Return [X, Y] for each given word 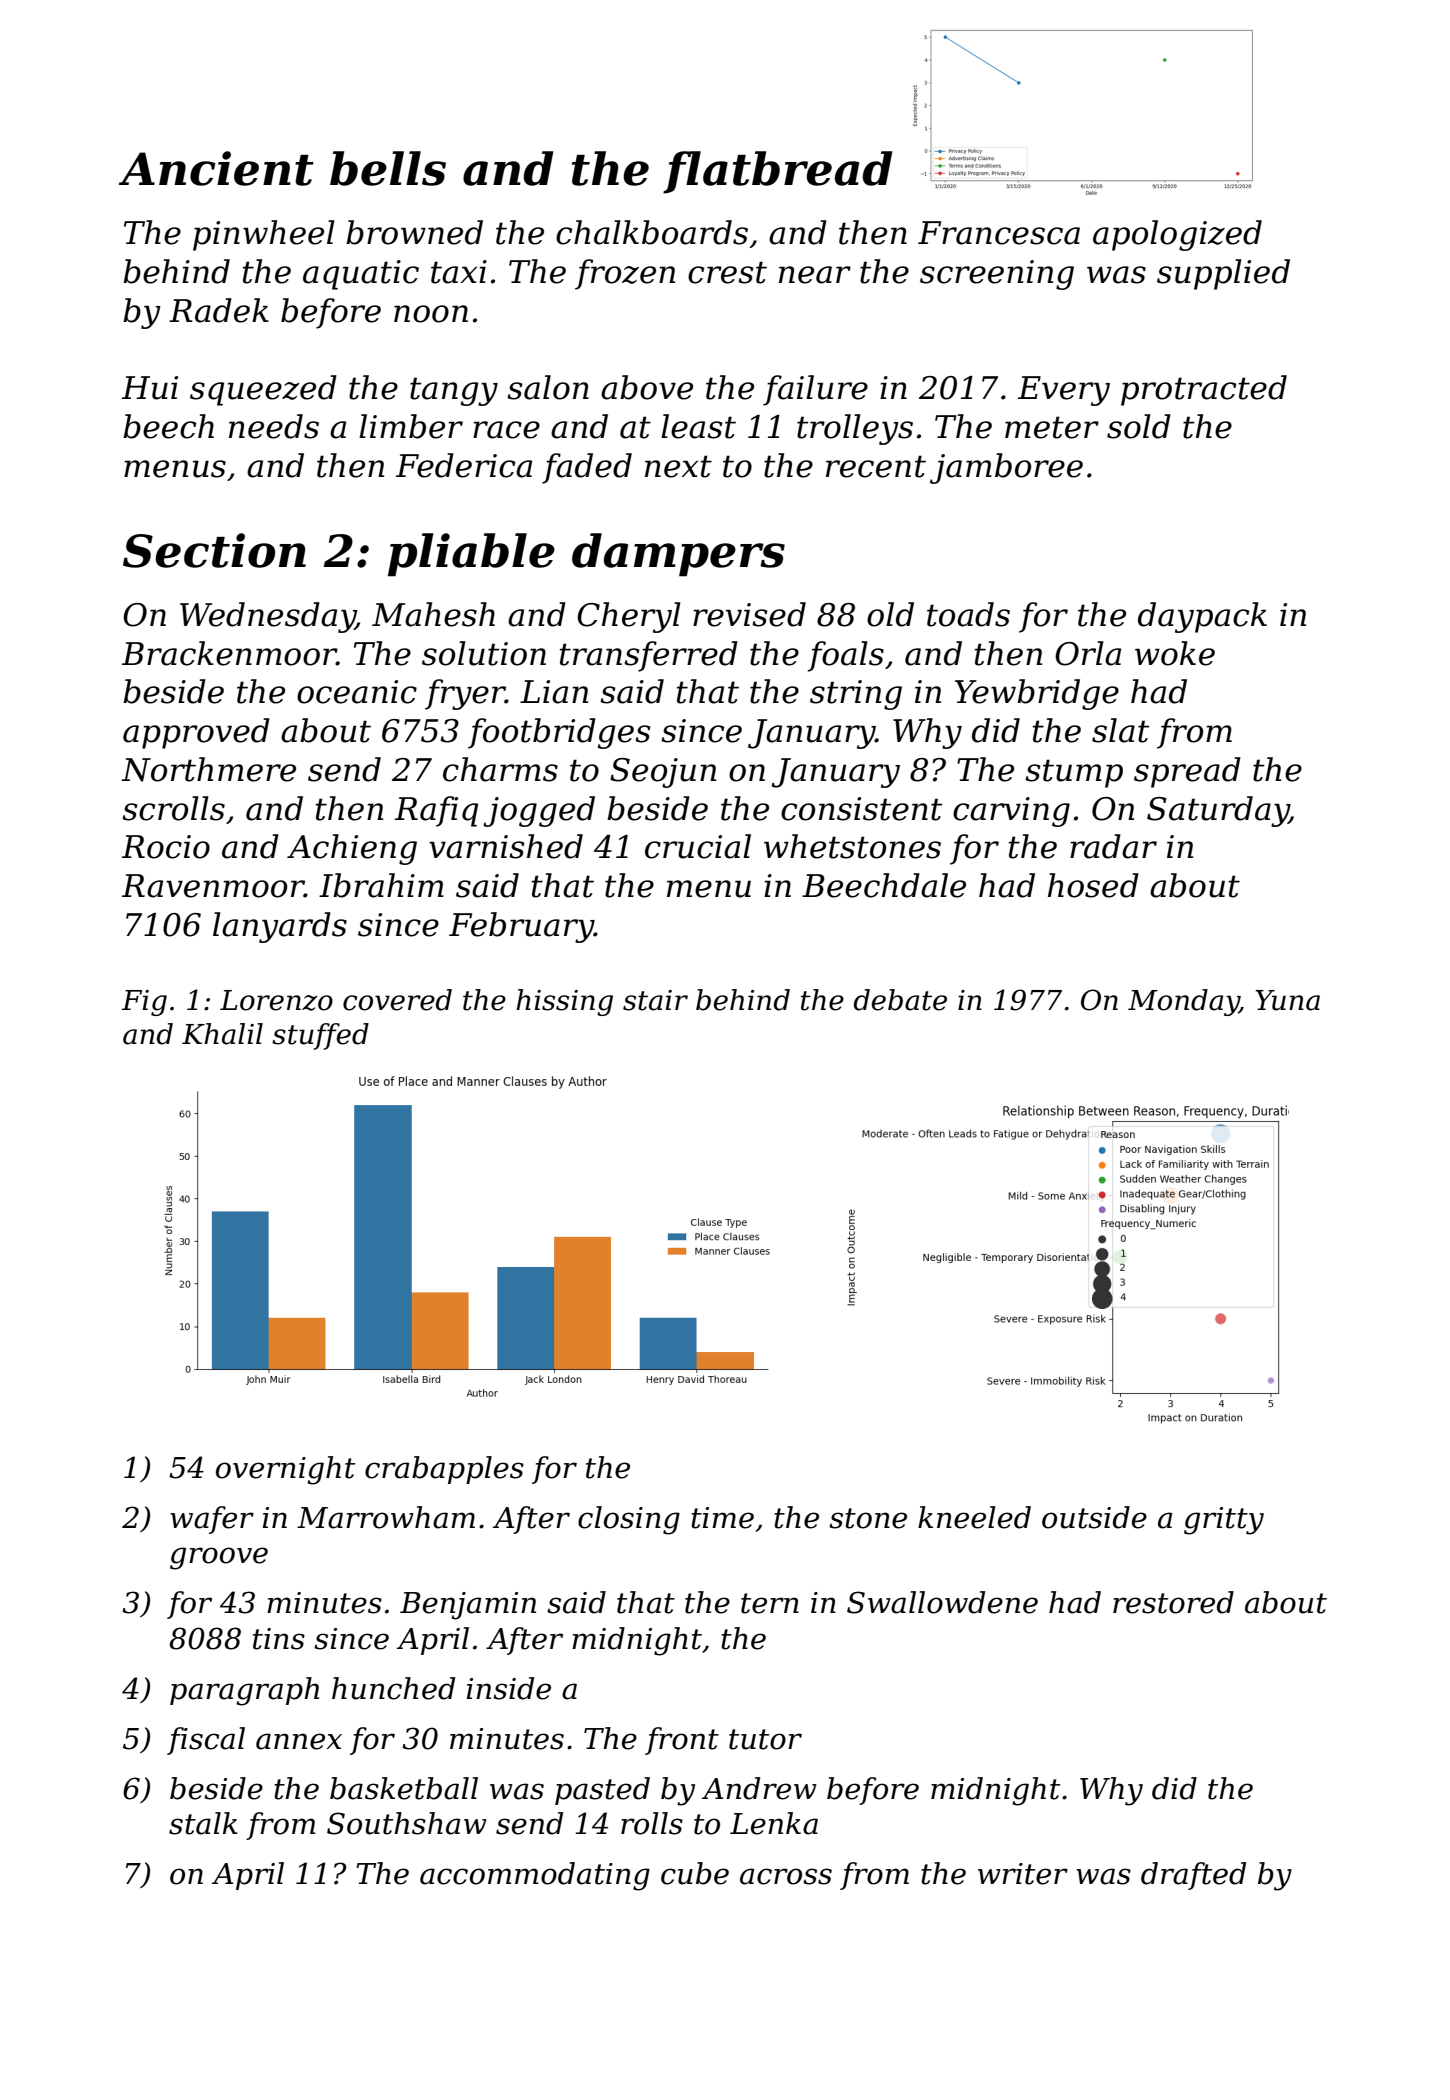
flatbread [778, 172]
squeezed [263, 390]
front [682, 1741]
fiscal [206, 1741]
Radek [219, 310]
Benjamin [468, 1606]
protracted [1204, 390]
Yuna [1288, 1000]
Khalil [222, 1034]
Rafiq [436, 811]
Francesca [999, 233]
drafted [1193, 1876]
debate [900, 1000]
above [647, 387]
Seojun [663, 773]
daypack [1202, 617]
